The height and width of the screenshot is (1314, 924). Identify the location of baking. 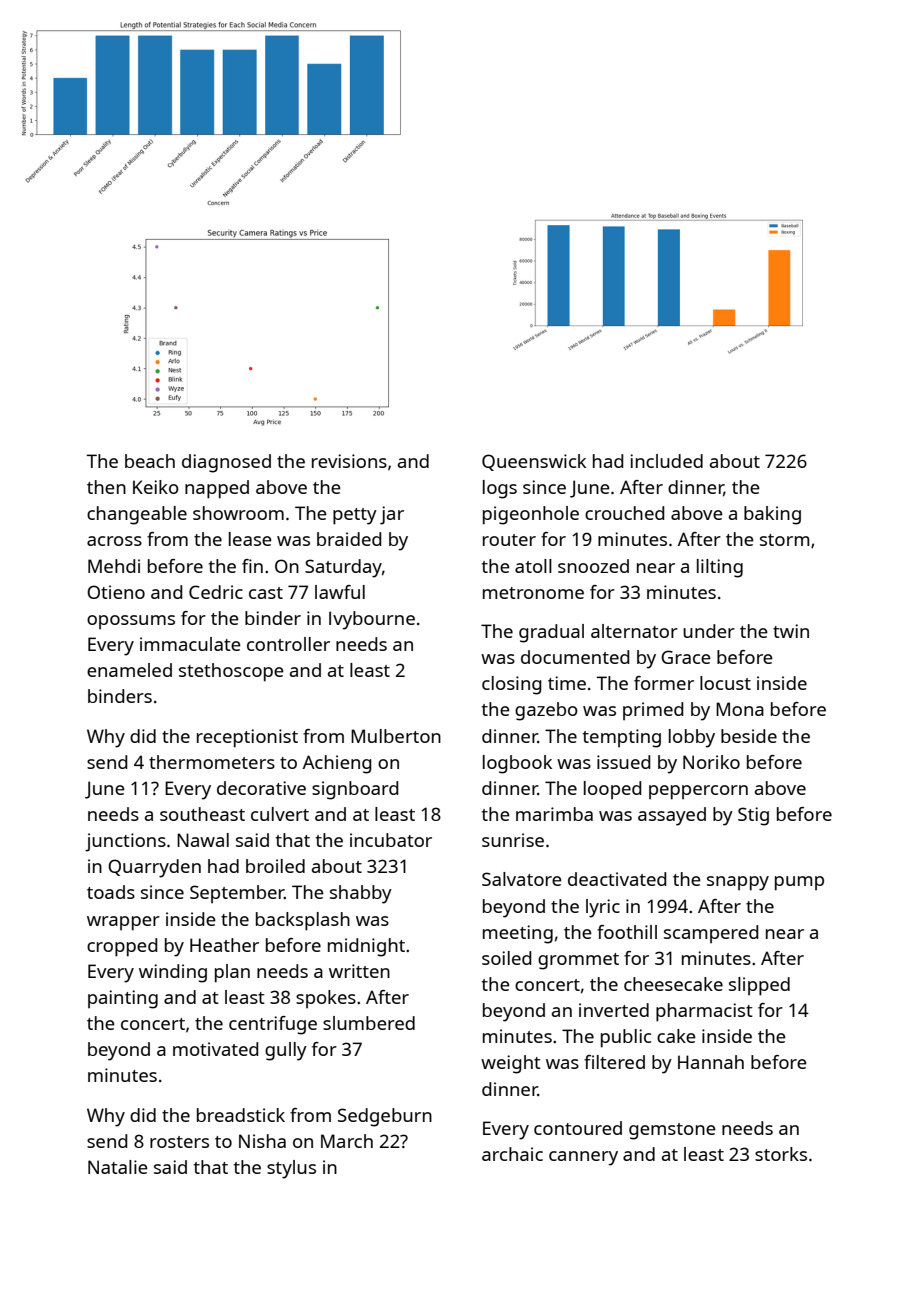
(772, 515).
